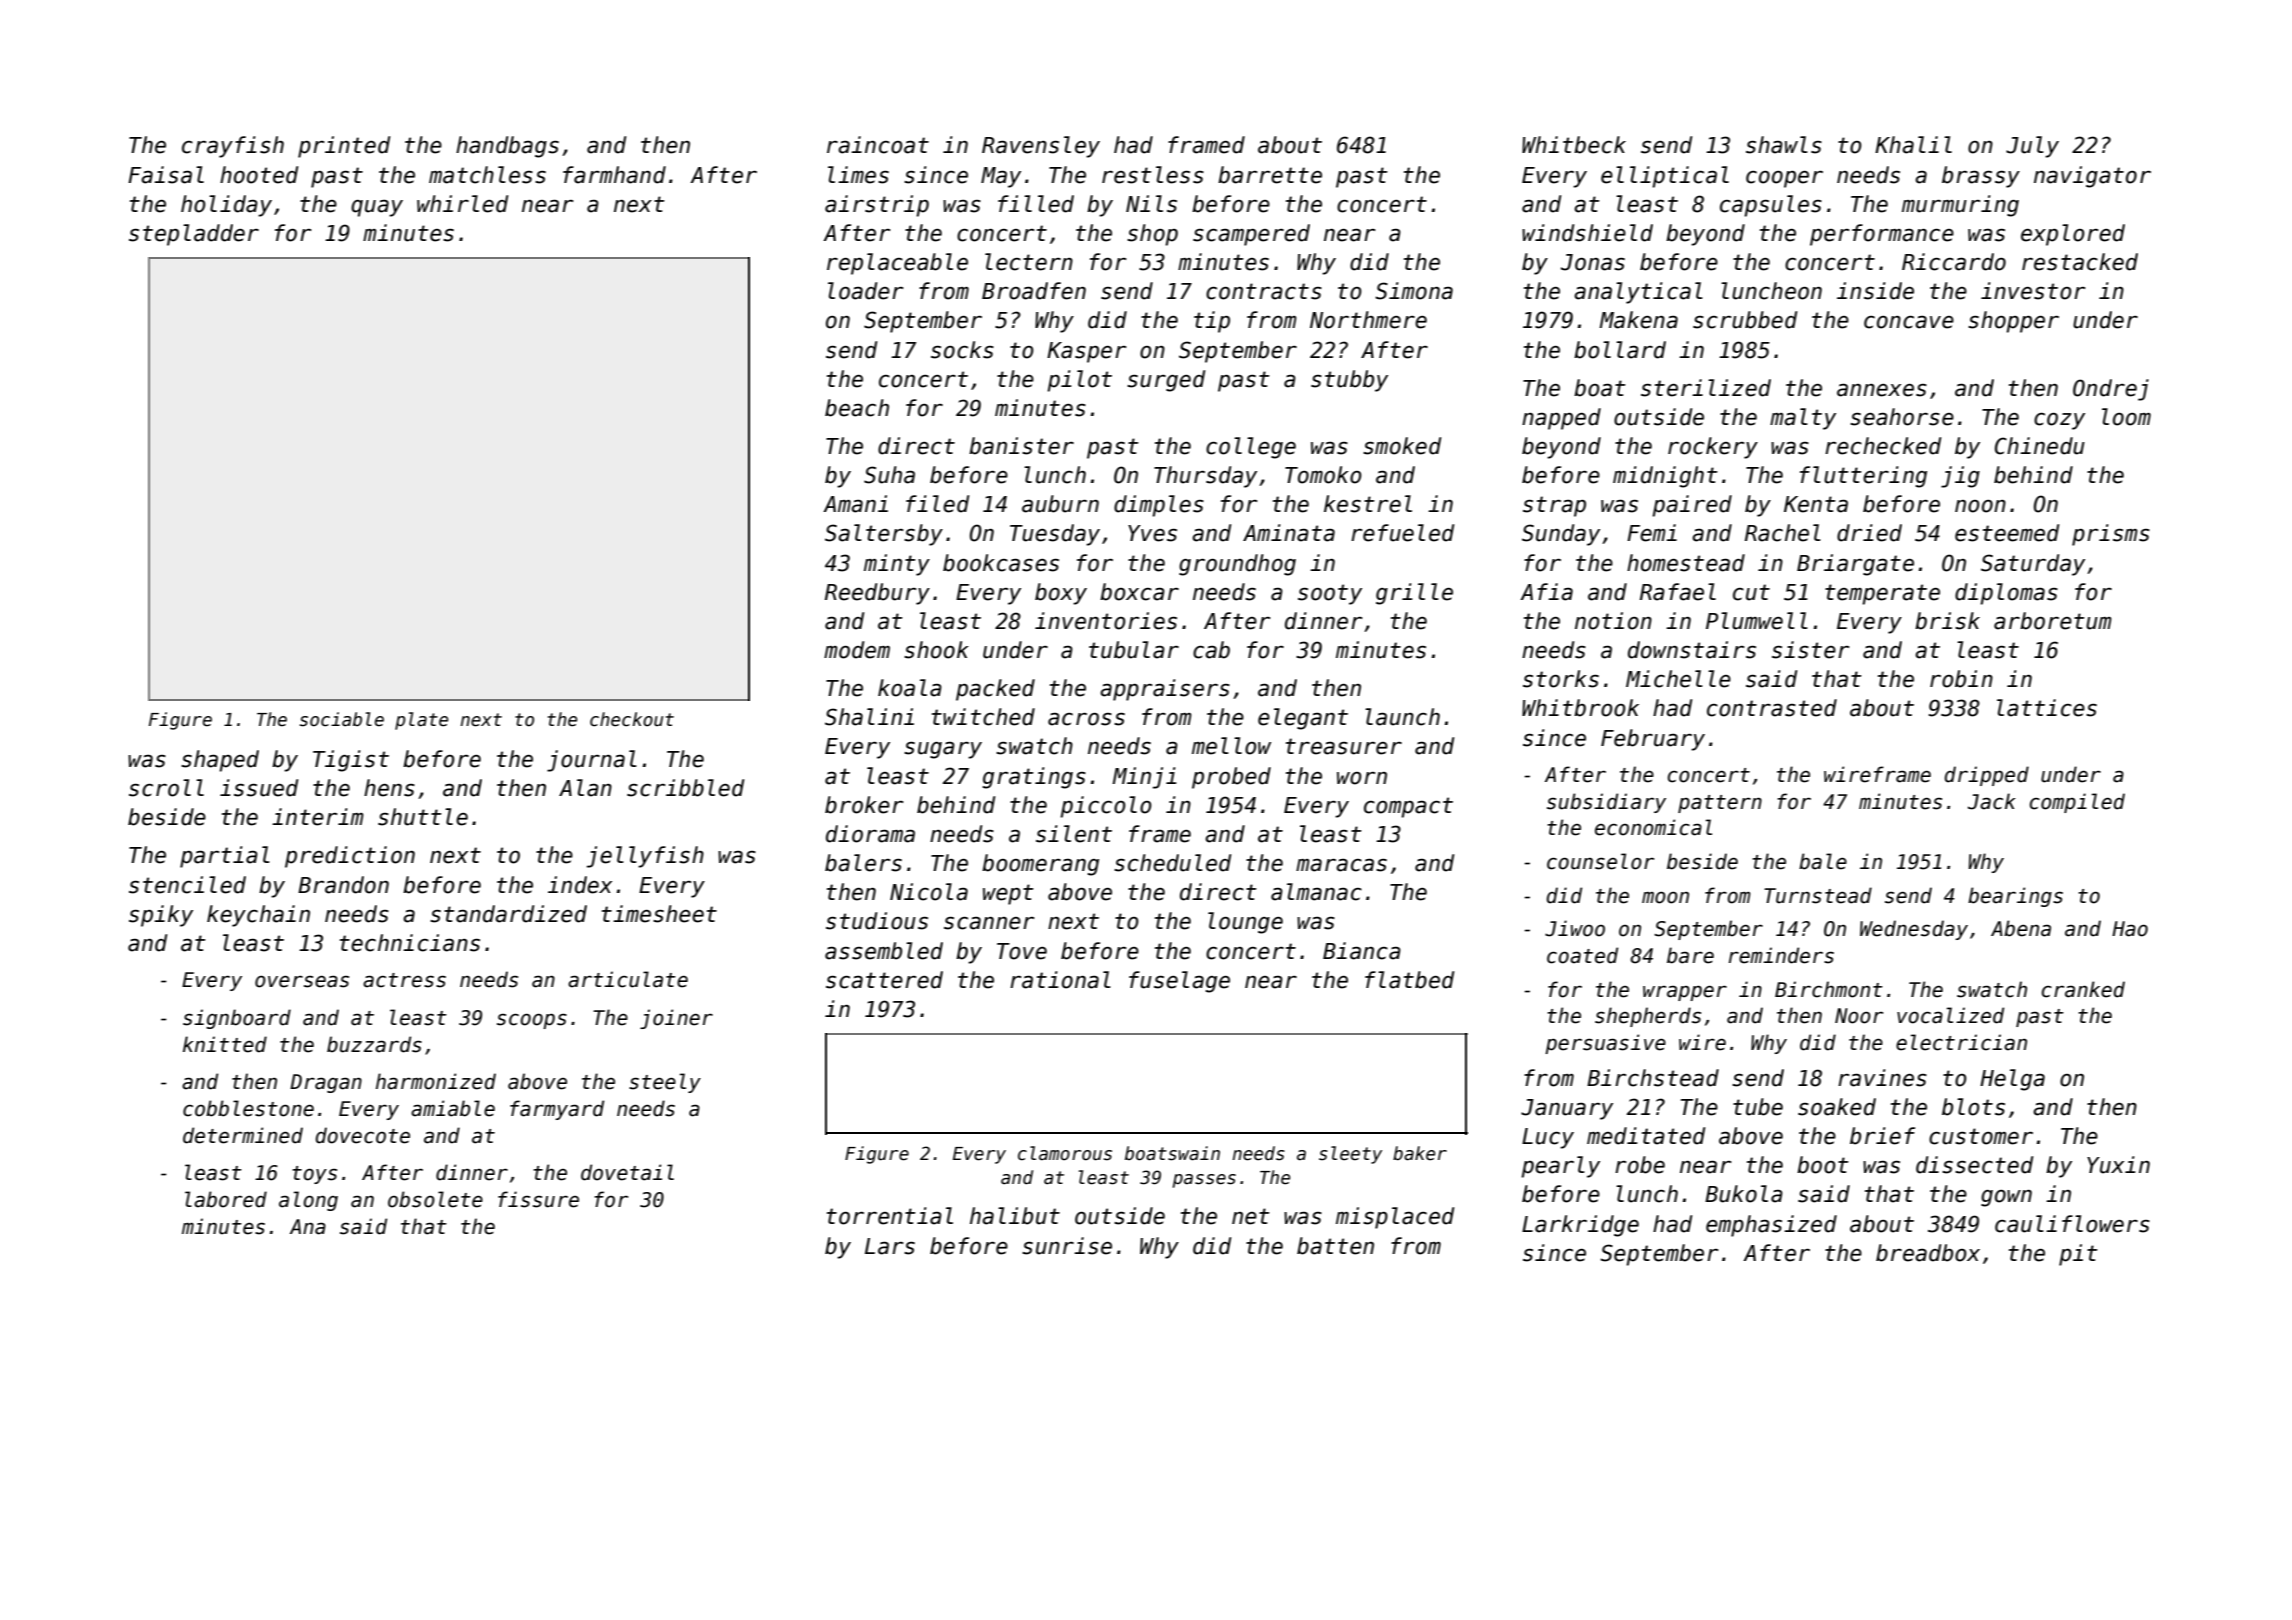 This screenshot has height=1620, width=2292. I want to click on broker, so click(864, 805).
